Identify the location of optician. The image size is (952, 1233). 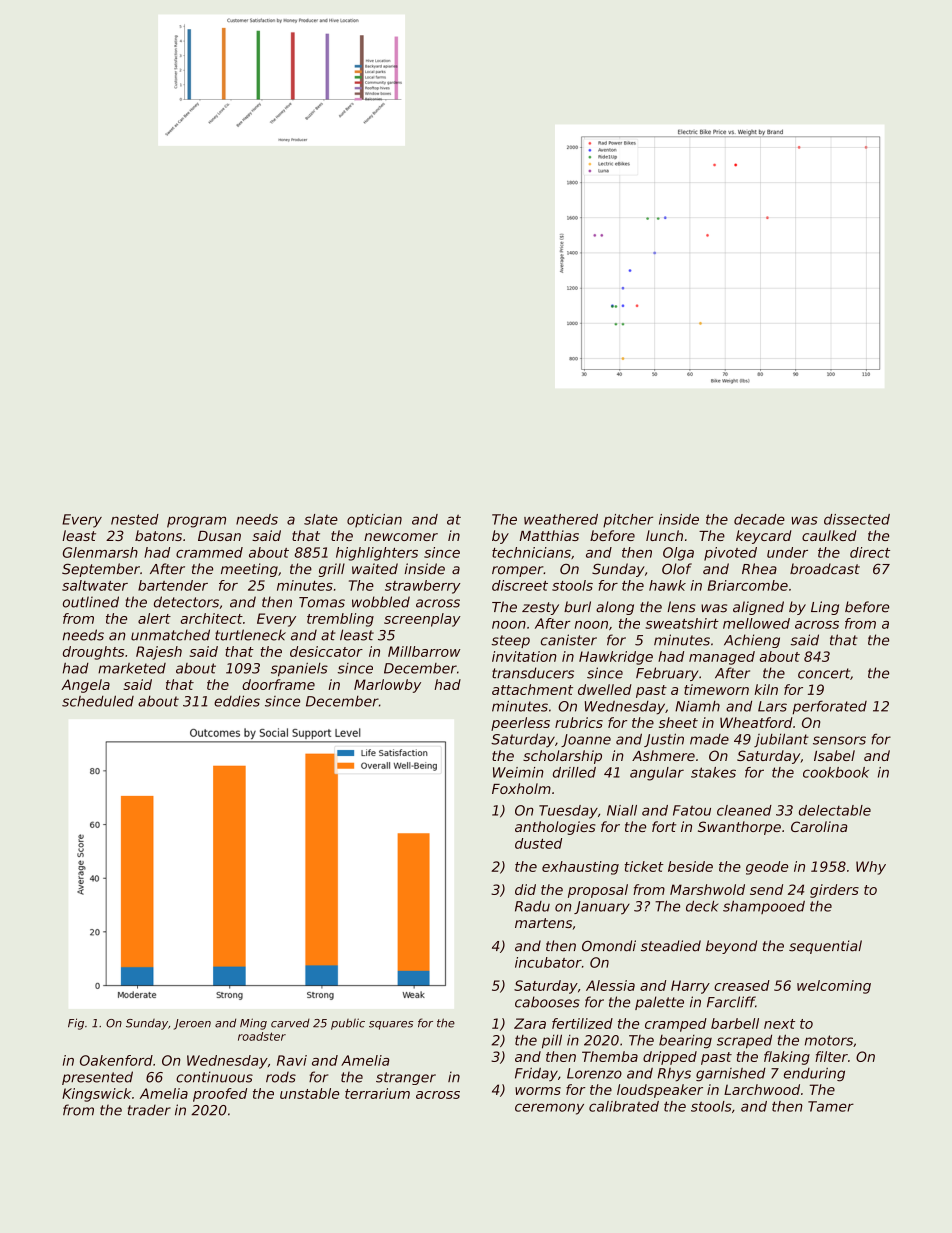
(374, 521).
